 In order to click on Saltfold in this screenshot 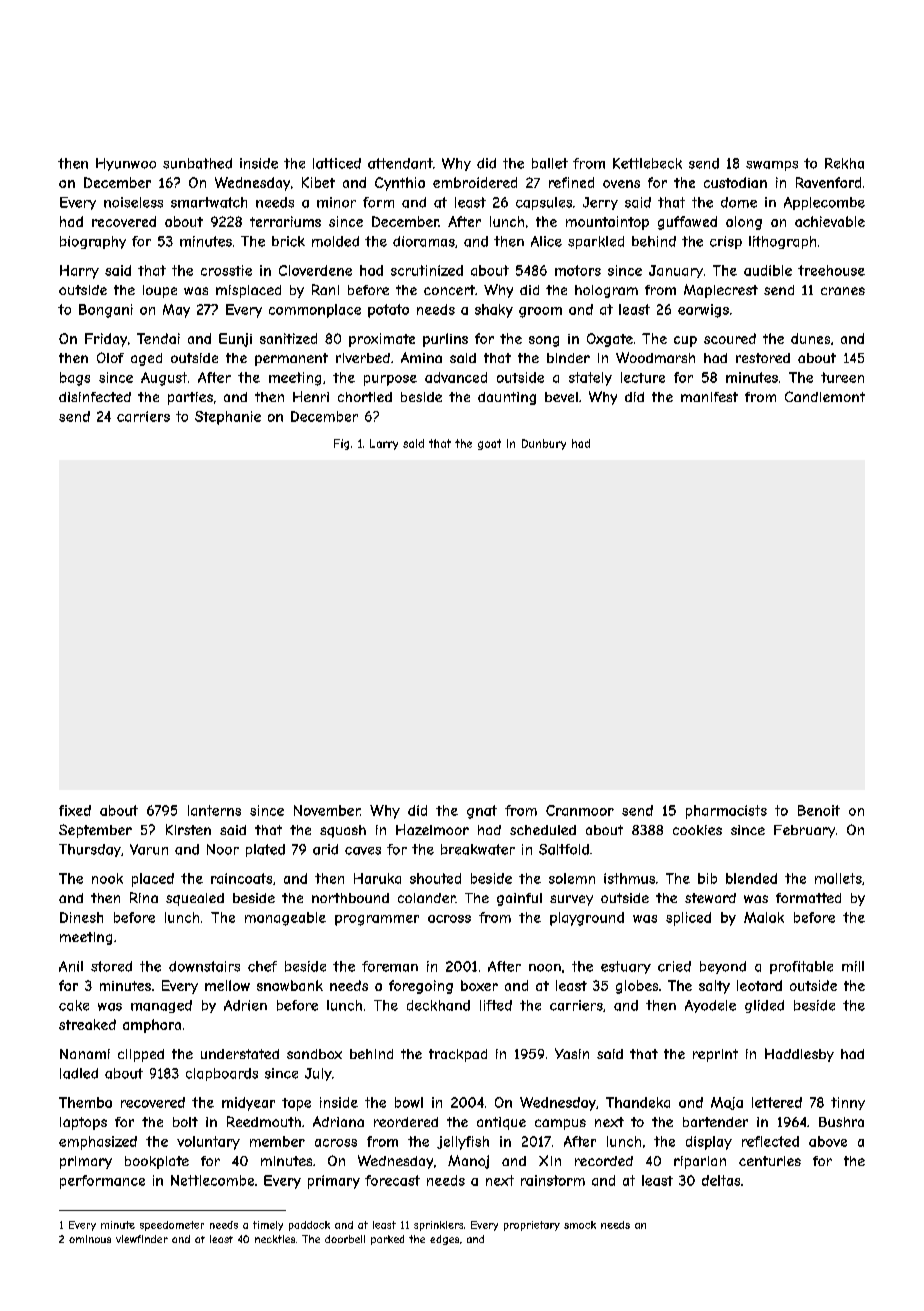, I will do `click(564, 849)`.
